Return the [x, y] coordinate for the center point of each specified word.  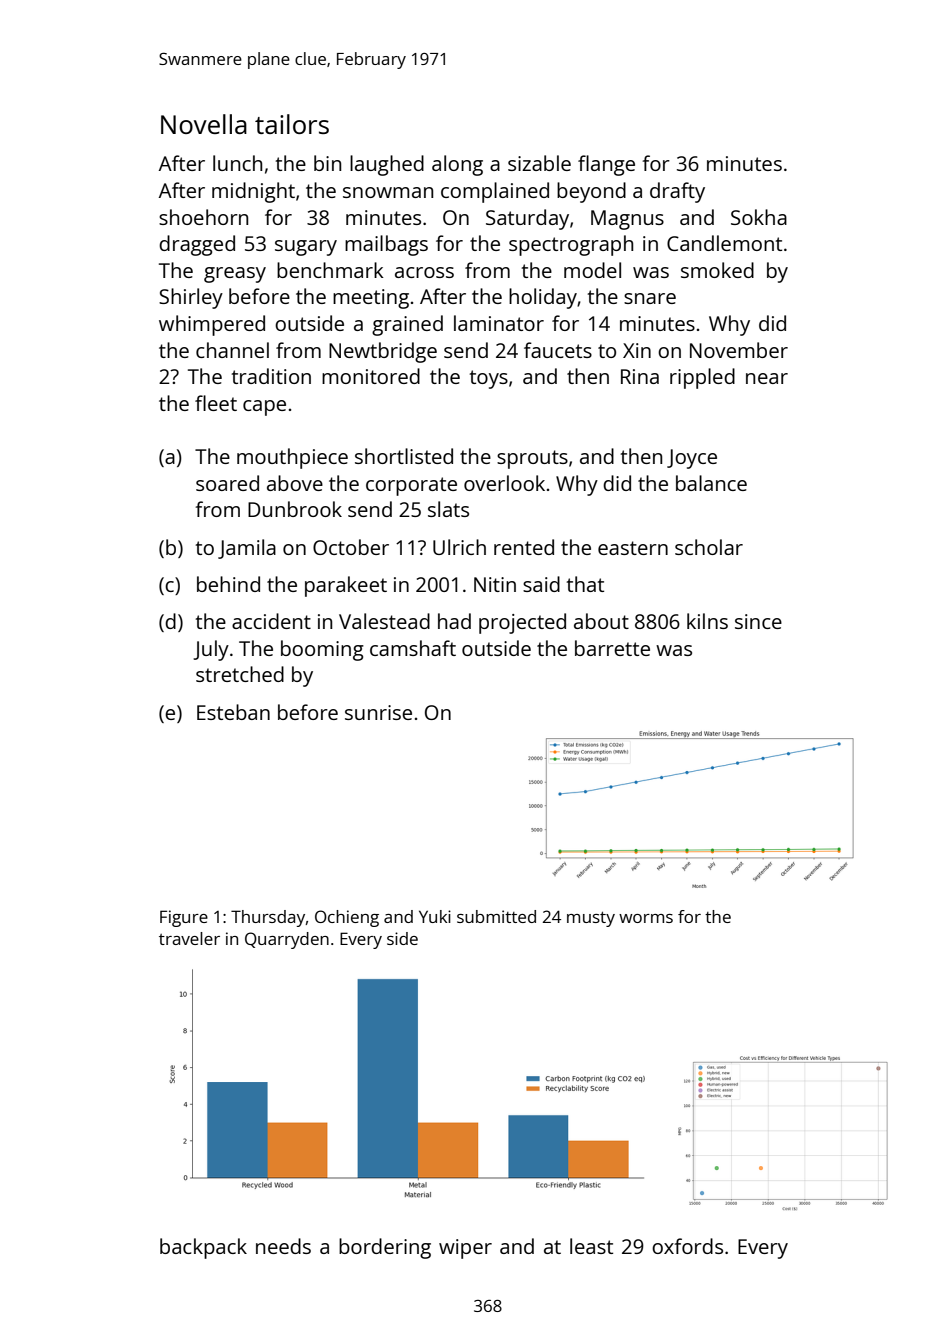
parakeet [346, 586]
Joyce [692, 459]
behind [228, 584]
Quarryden [287, 940]
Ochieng [347, 918]
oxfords [687, 1246]
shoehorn [203, 217]
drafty [677, 192]
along [457, 165]
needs [283, 1246]
